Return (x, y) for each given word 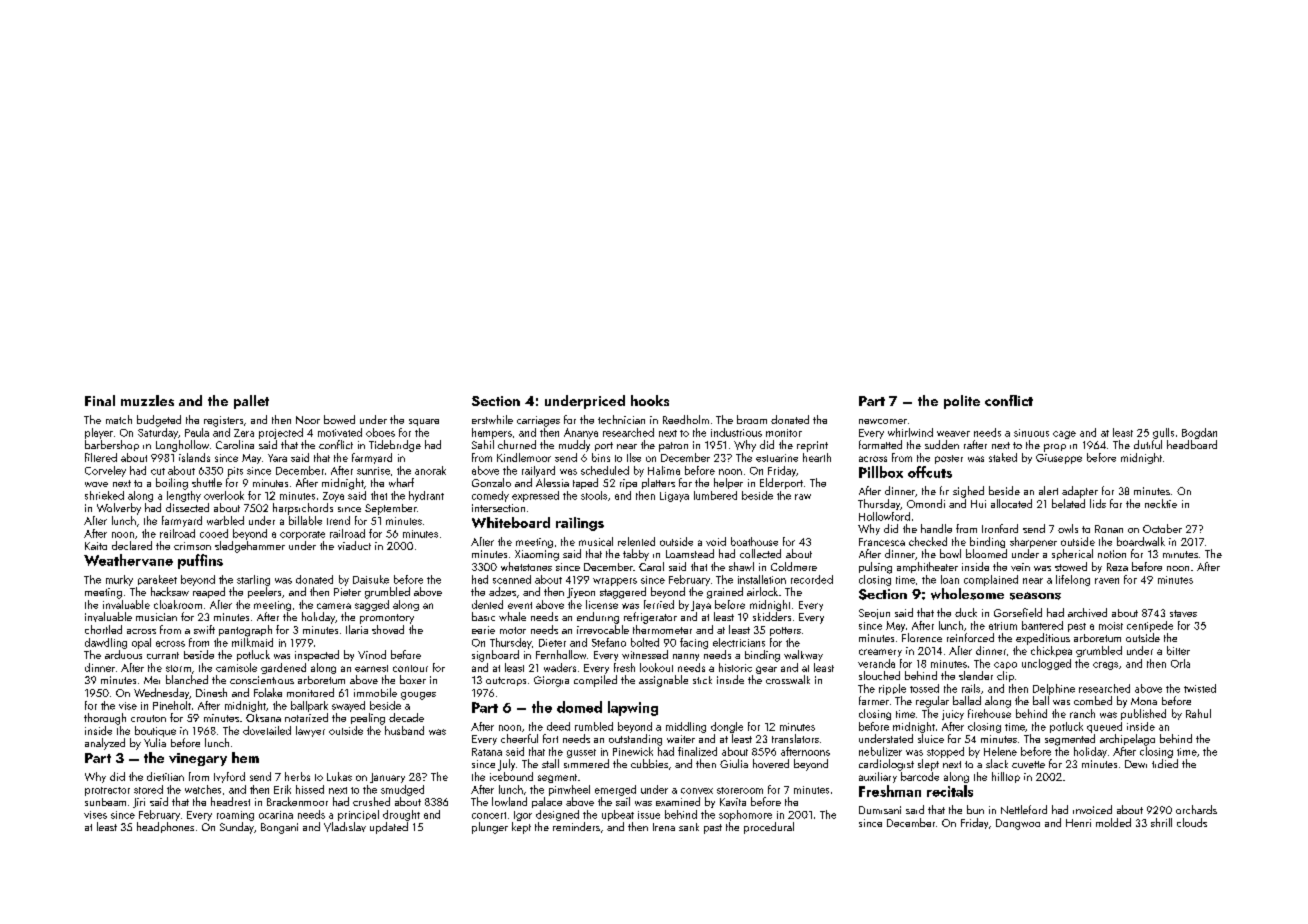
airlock (762, 591)
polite (962, 402)
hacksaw (170, 591)
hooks (650, 400)
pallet (251, 402)
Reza (1117, 567)
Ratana (487, 752)
